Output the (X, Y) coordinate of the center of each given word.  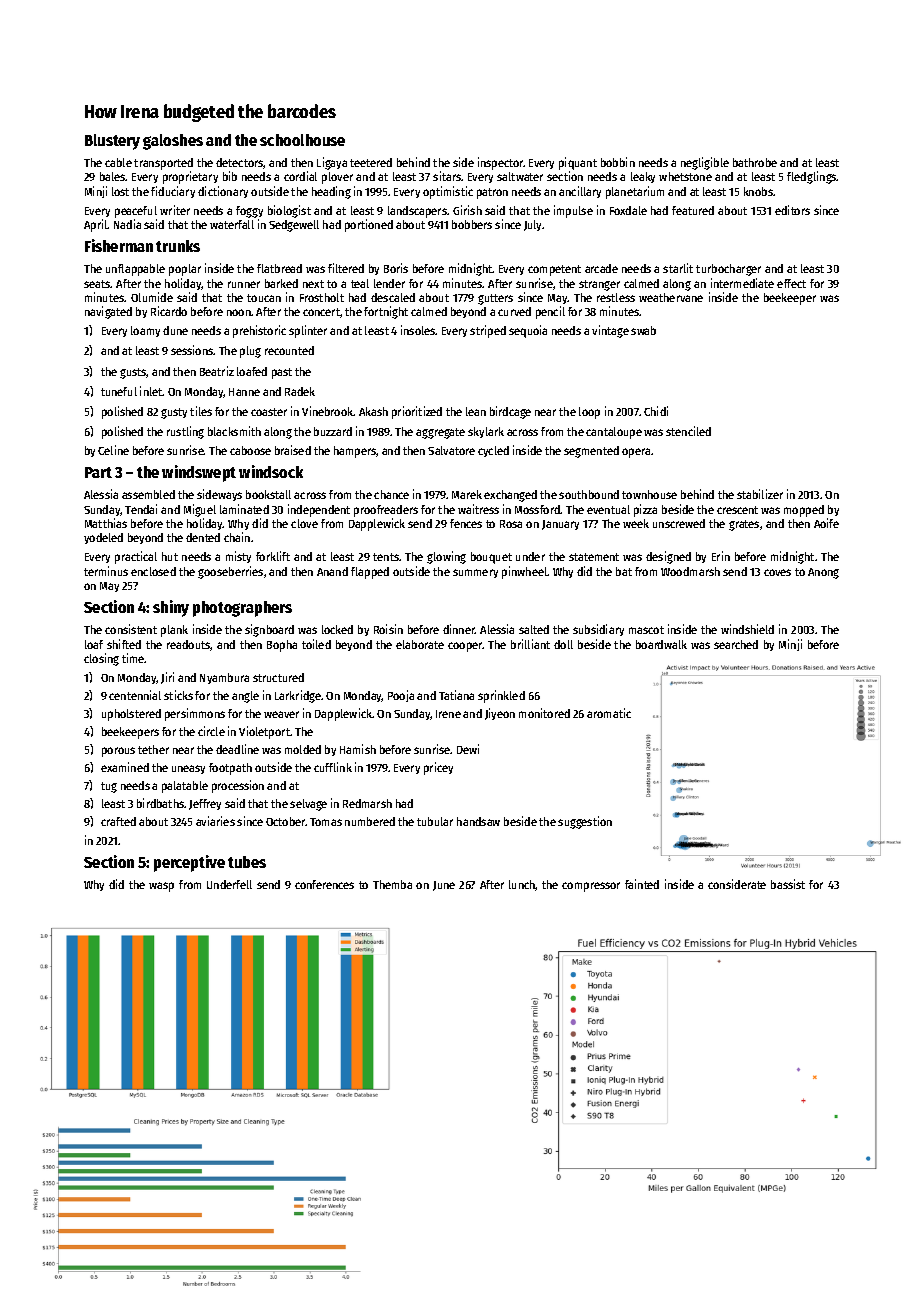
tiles (201, 411)
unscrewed (679, 523)
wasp (161, 887)
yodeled (103, 538)
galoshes (173, 142)
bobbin (618, 162)
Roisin (388, 629)
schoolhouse (302, 140)
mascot (646, 630)
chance (391, 494)
